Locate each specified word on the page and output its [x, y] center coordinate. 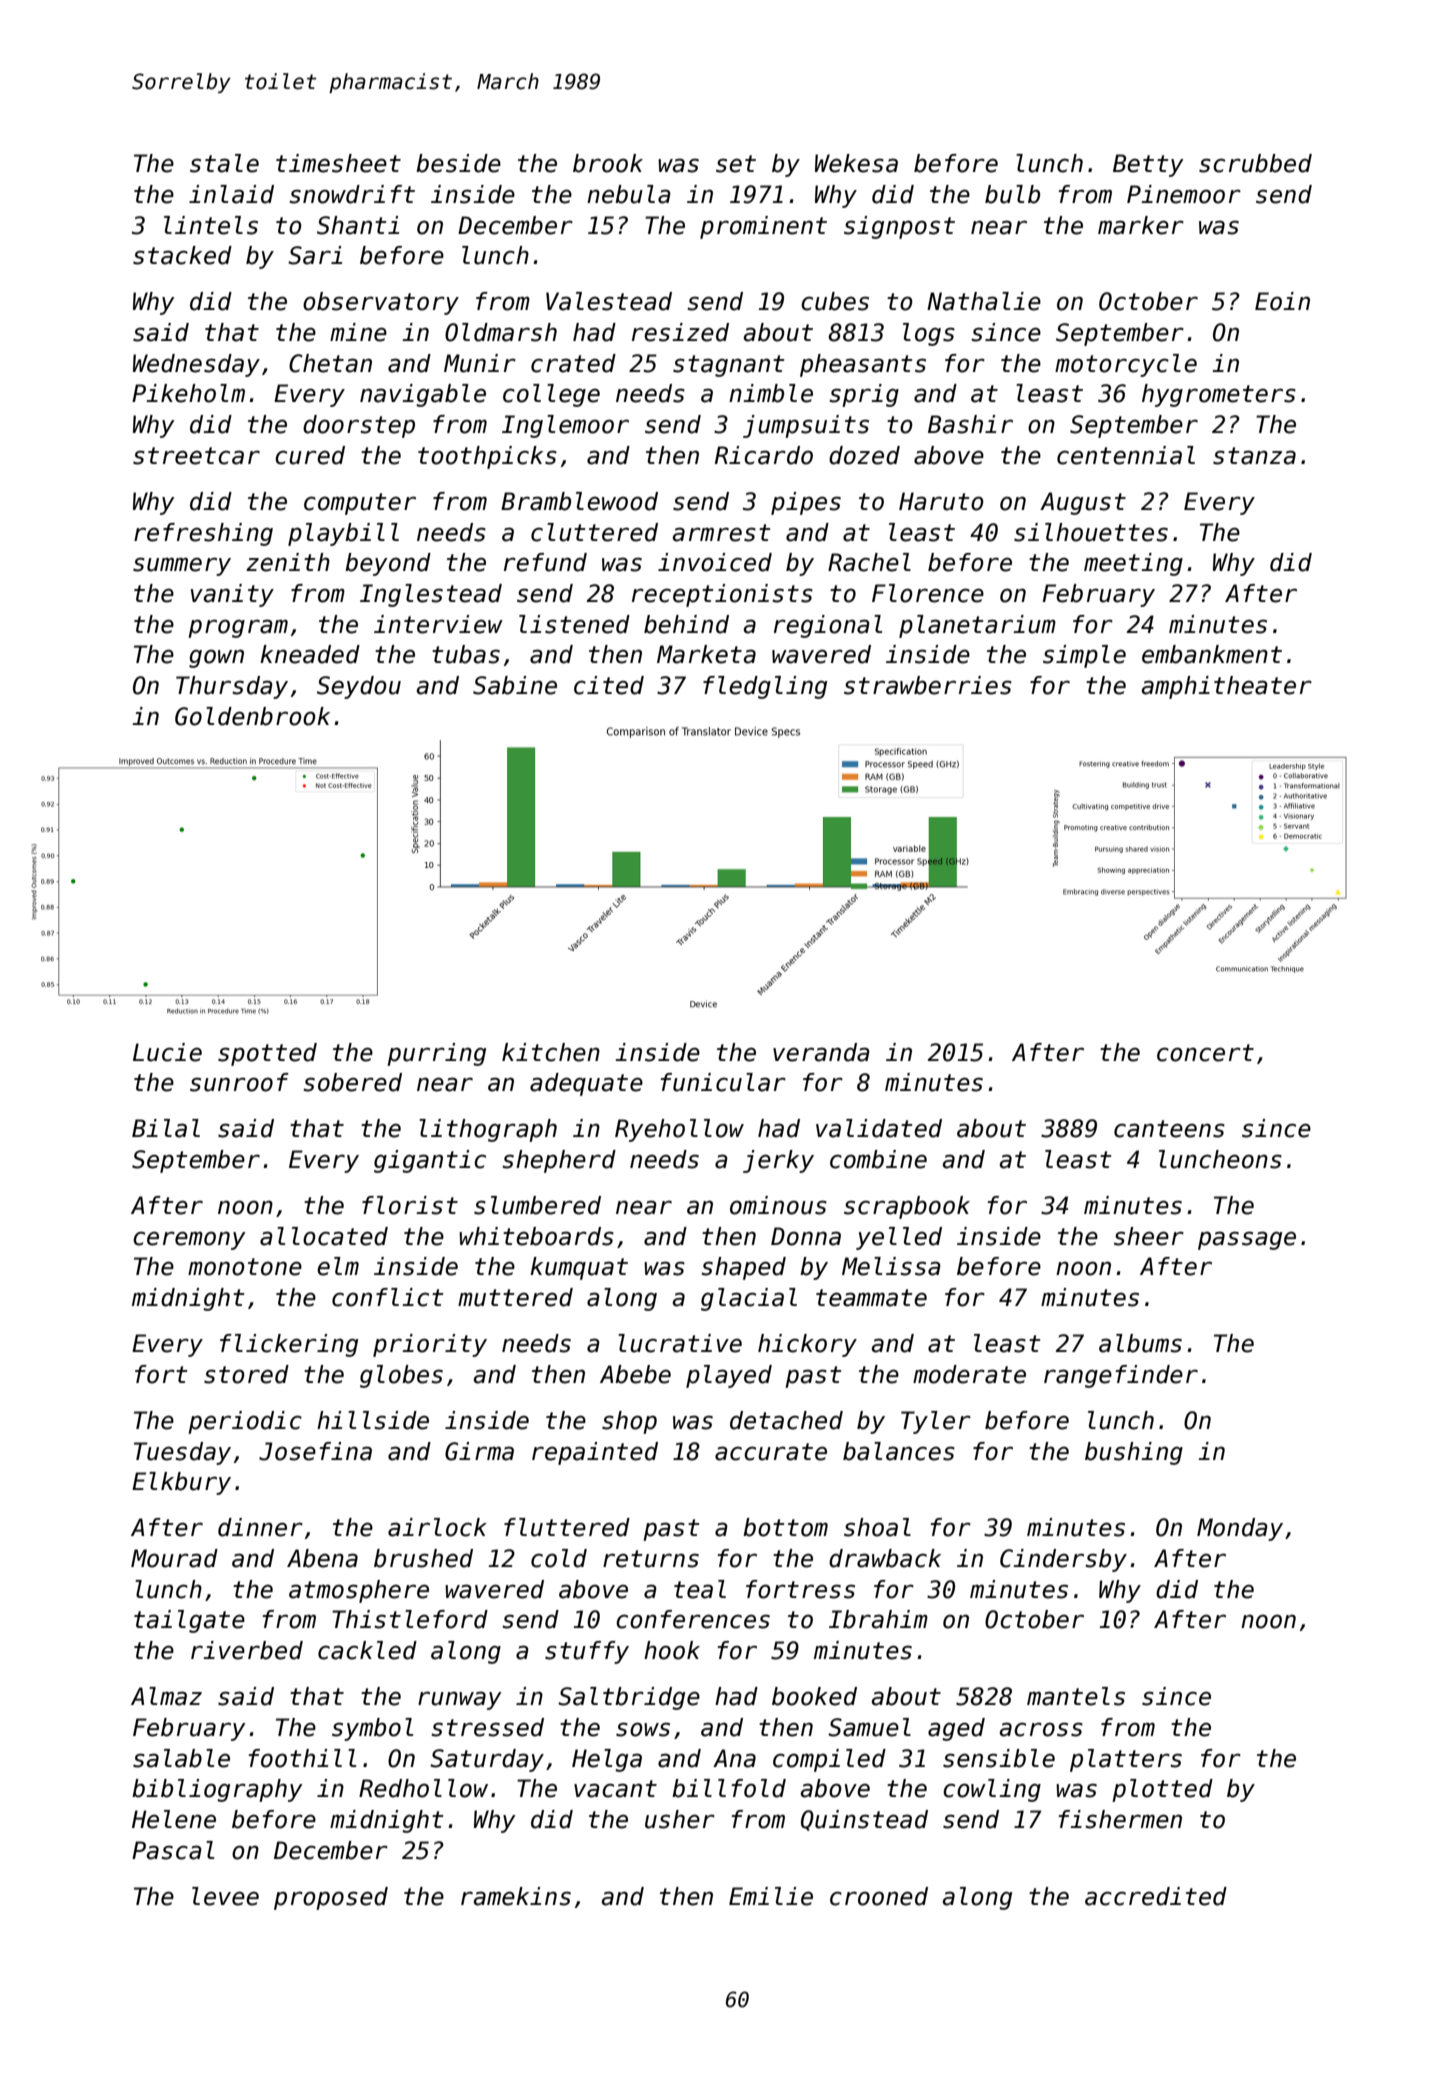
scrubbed [1255, 163]
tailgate [189, 1621]
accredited [1156, 1896]
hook [672, 1650]
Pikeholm [188, 393]
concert [1205, 1053]
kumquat [579, 1268]
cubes [835, 301]
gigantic [430, 1161]
